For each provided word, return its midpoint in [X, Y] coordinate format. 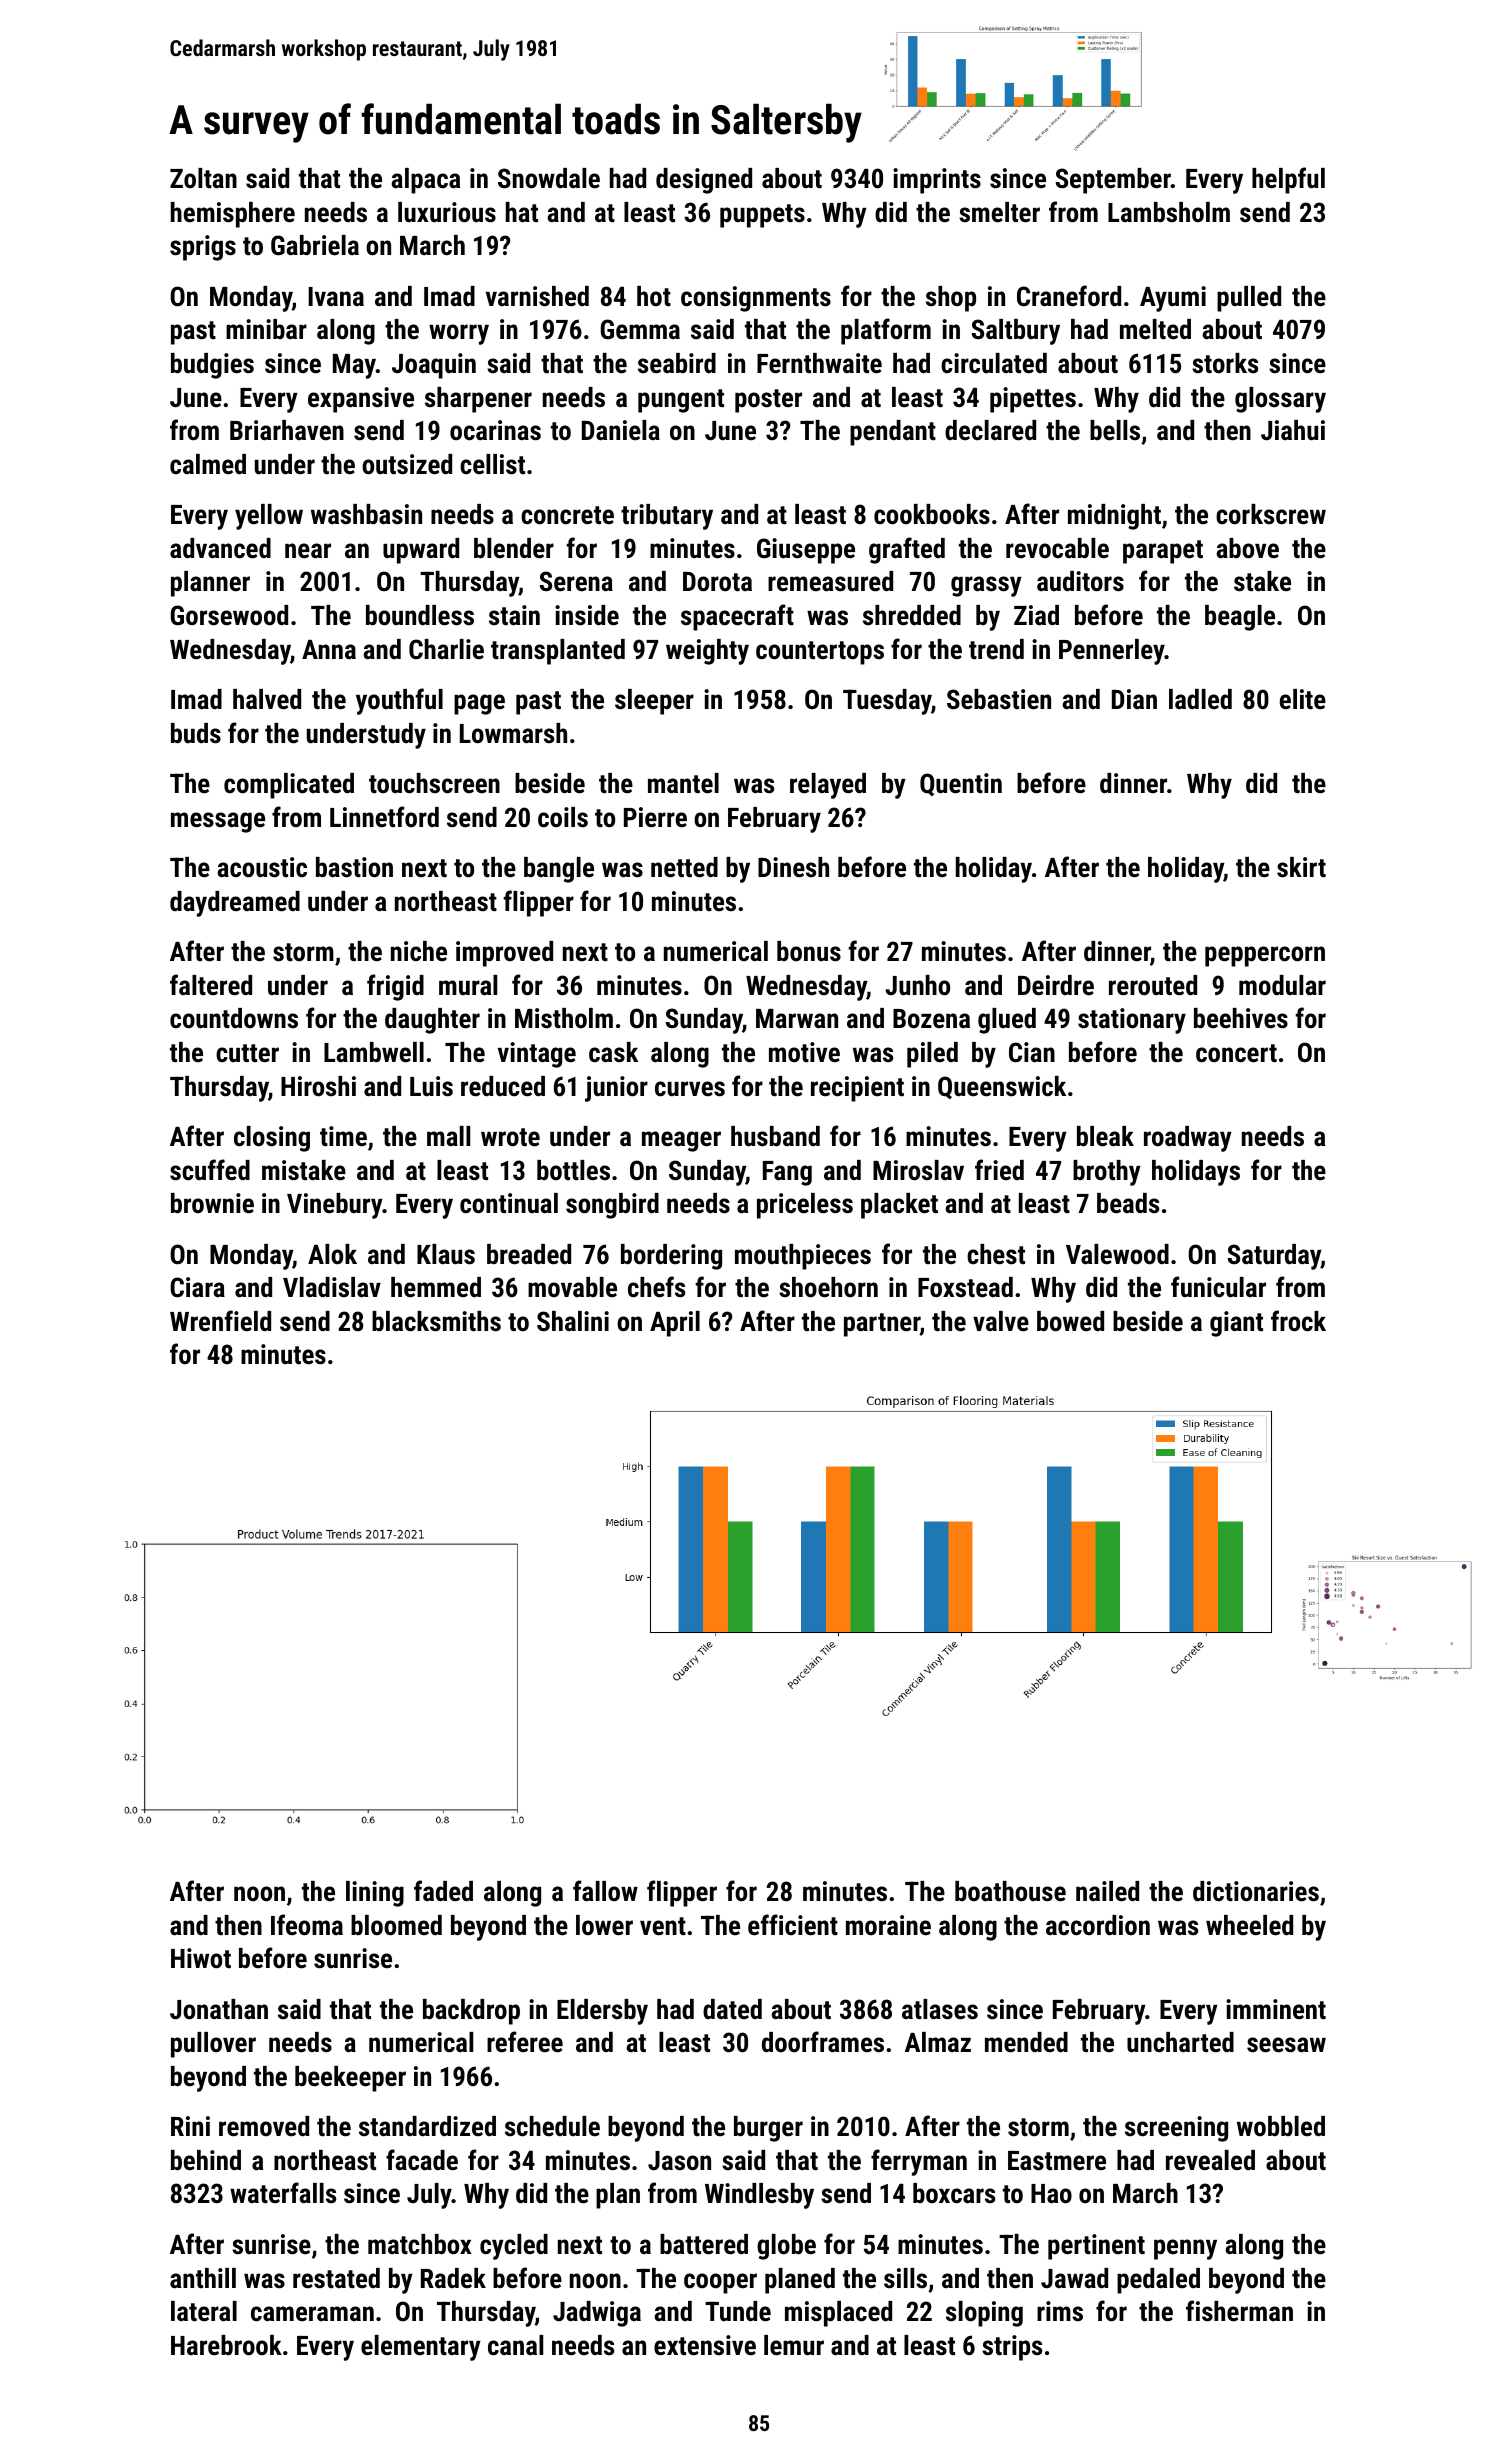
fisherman [1239, 2311]
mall [448, 1136]
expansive [361, 400]
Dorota [717, 581]
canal [515, 2345]
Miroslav [918, 1170]
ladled [1200, 699]
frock [1298, 1321]
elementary [421, 2348]
